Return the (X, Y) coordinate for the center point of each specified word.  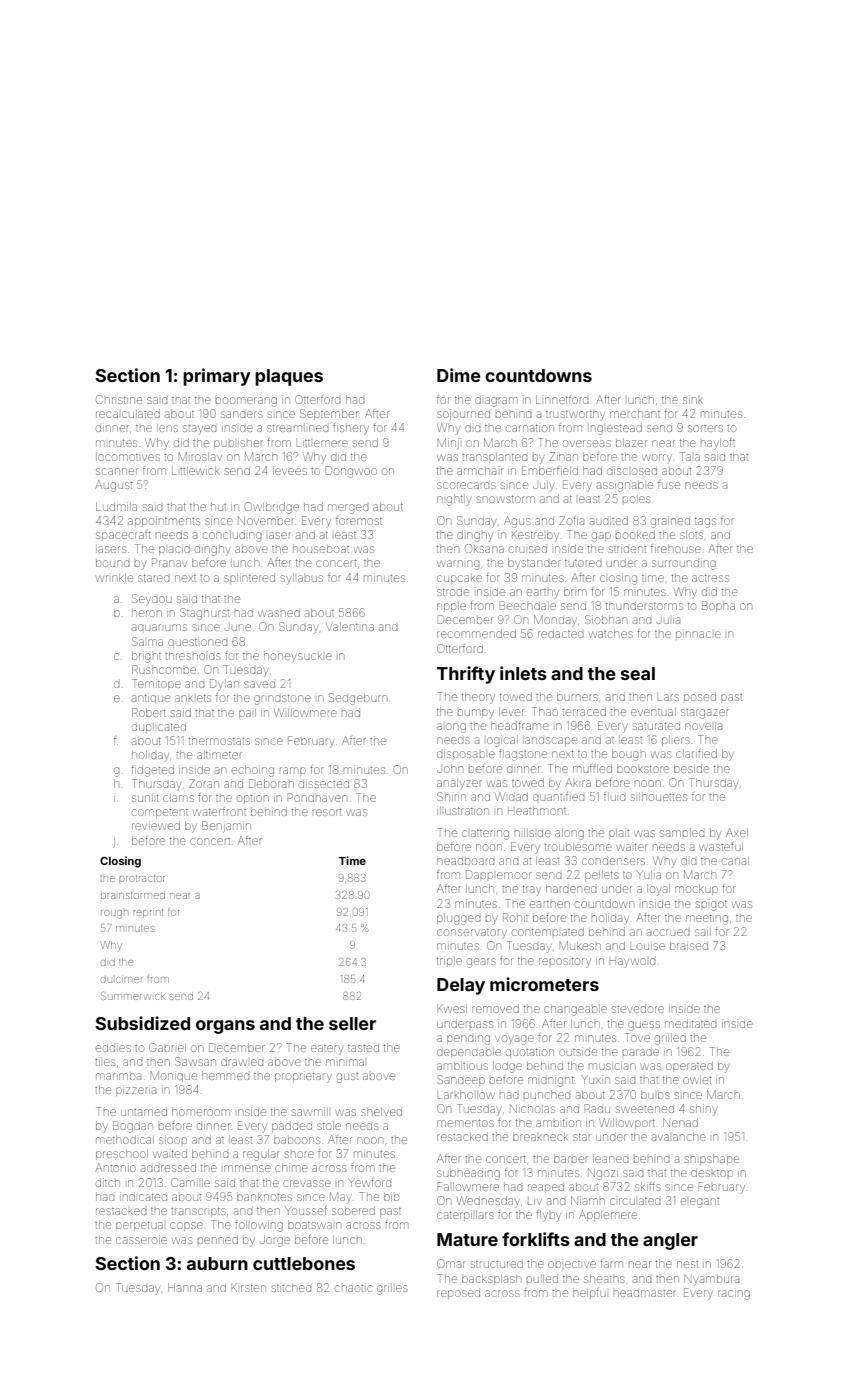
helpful (589, 1293)
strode (453, 592)
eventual (653, 712)
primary (216, 377)
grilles (392, 1289)
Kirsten (248, 1287)
